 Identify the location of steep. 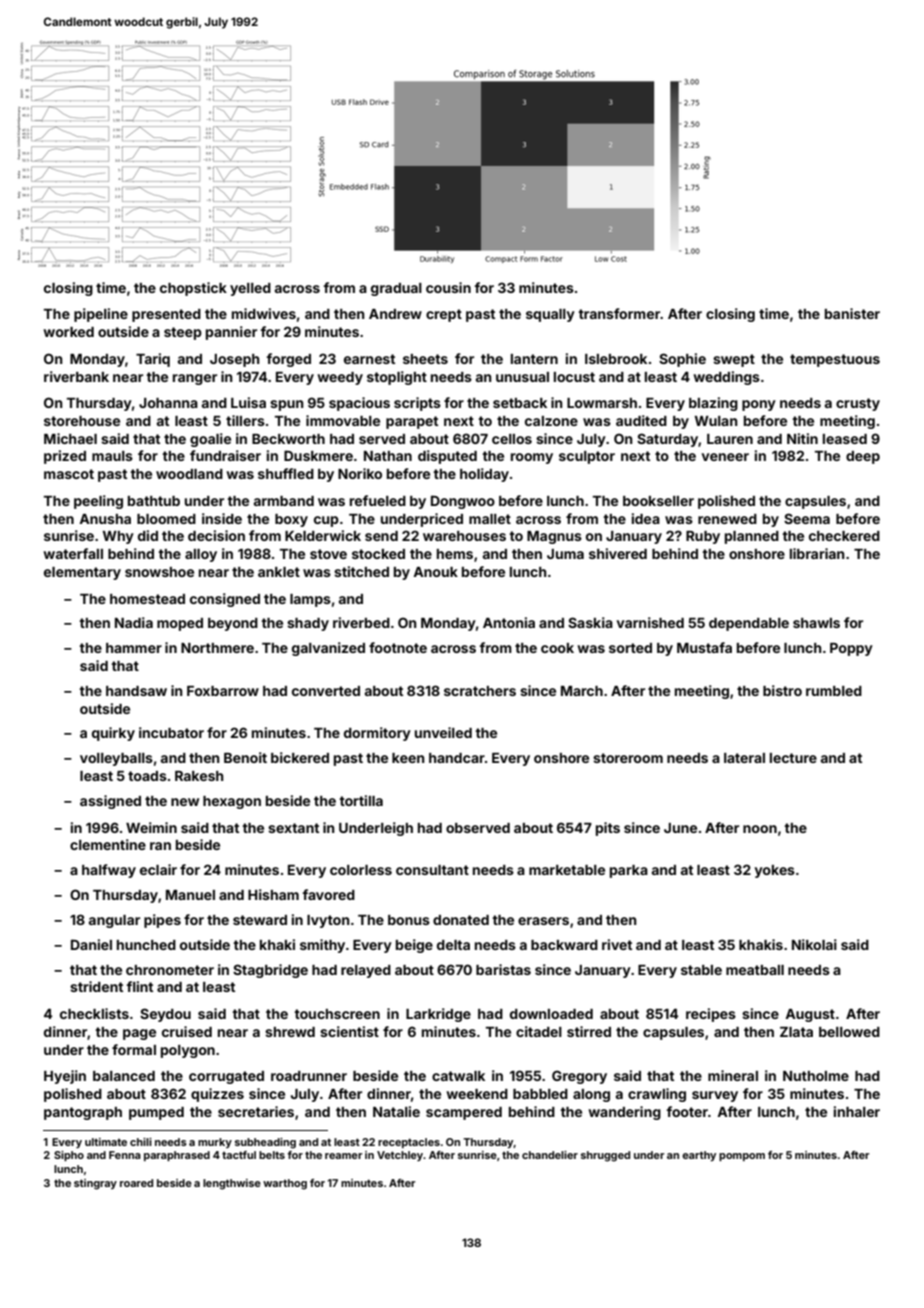
(183, 333).
